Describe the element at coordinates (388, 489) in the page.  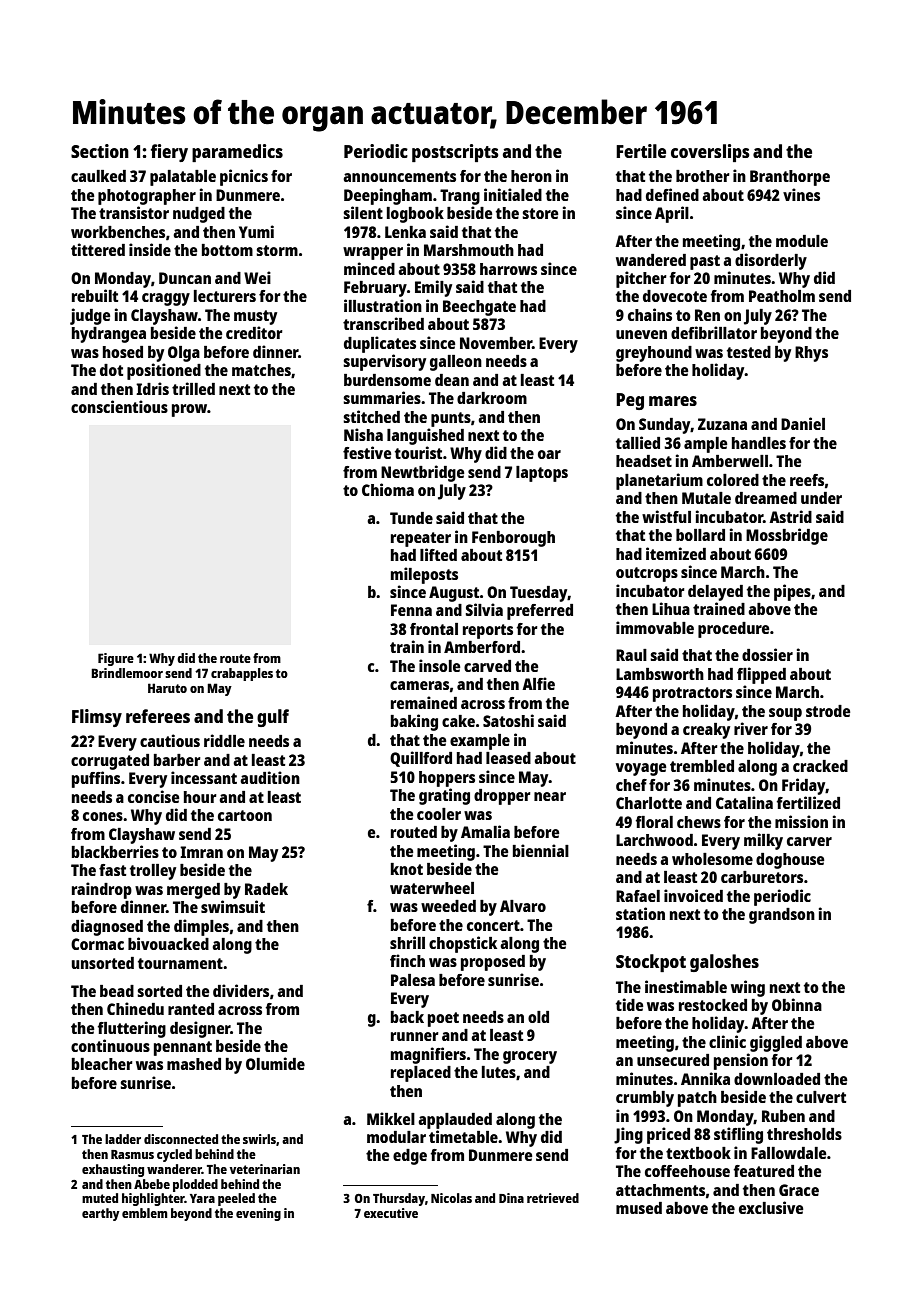
I see `Chioma` at that location.
